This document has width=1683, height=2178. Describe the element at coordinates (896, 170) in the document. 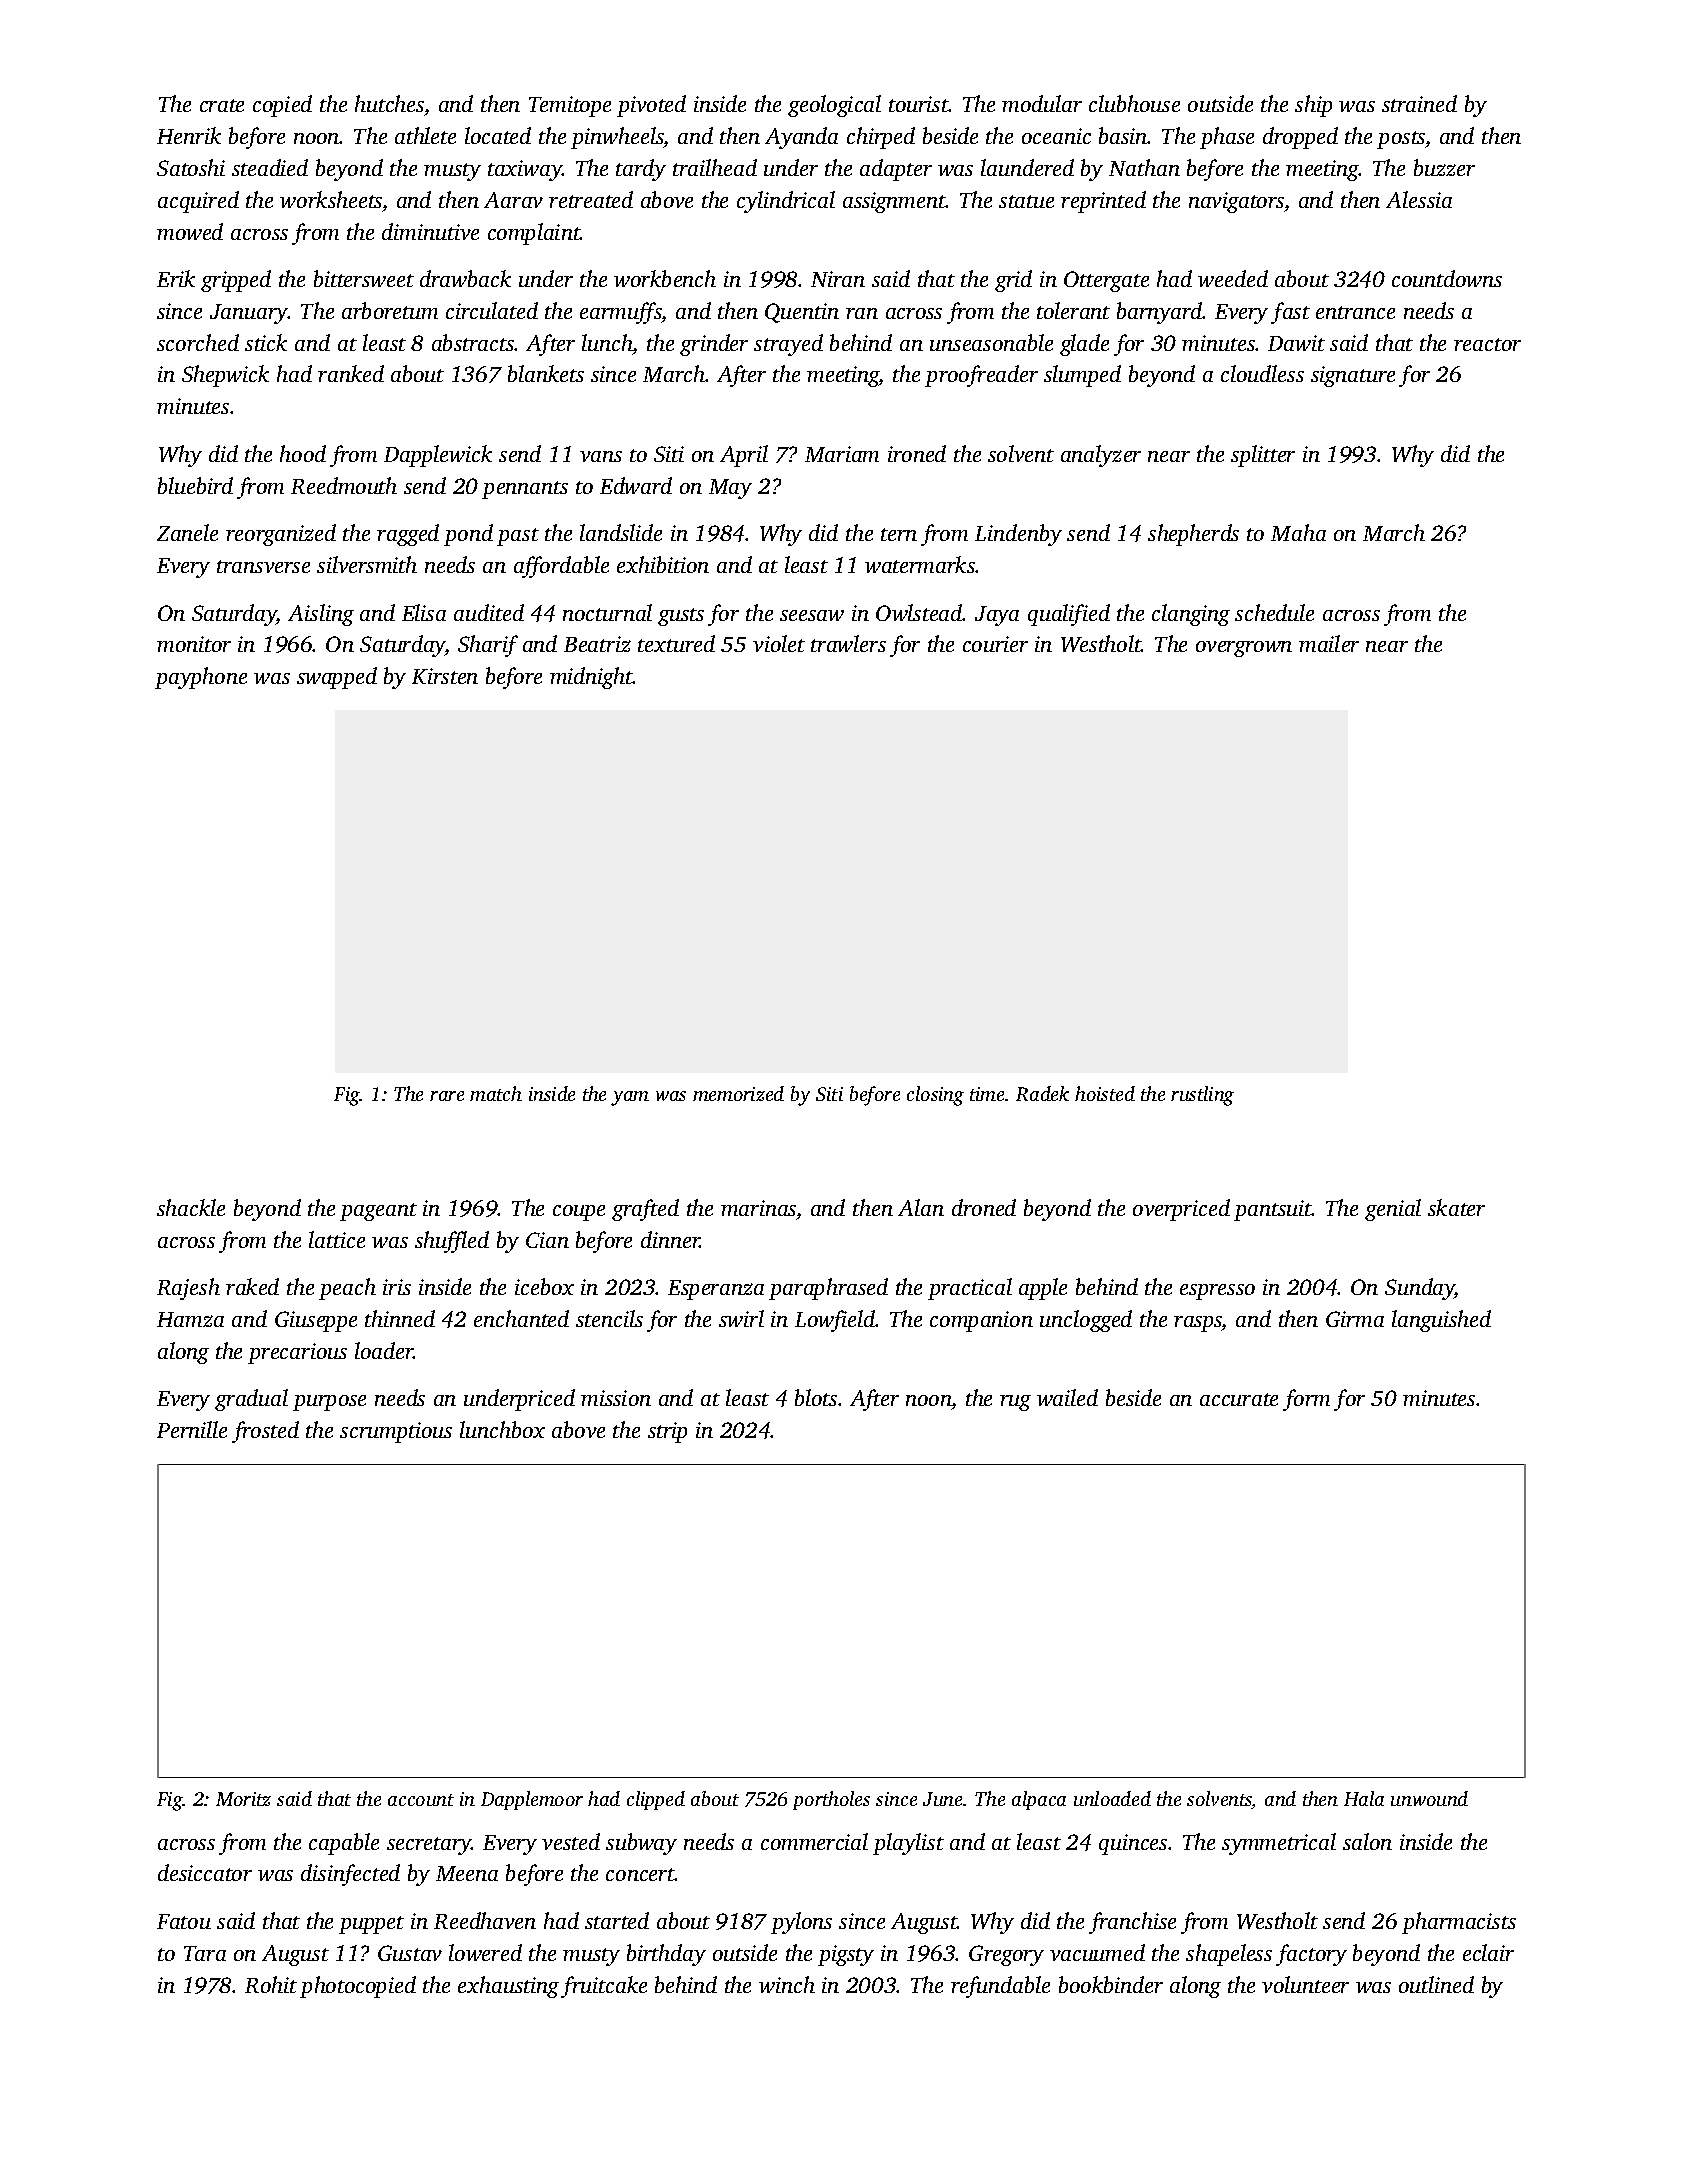

I see `adapter` at that location.
